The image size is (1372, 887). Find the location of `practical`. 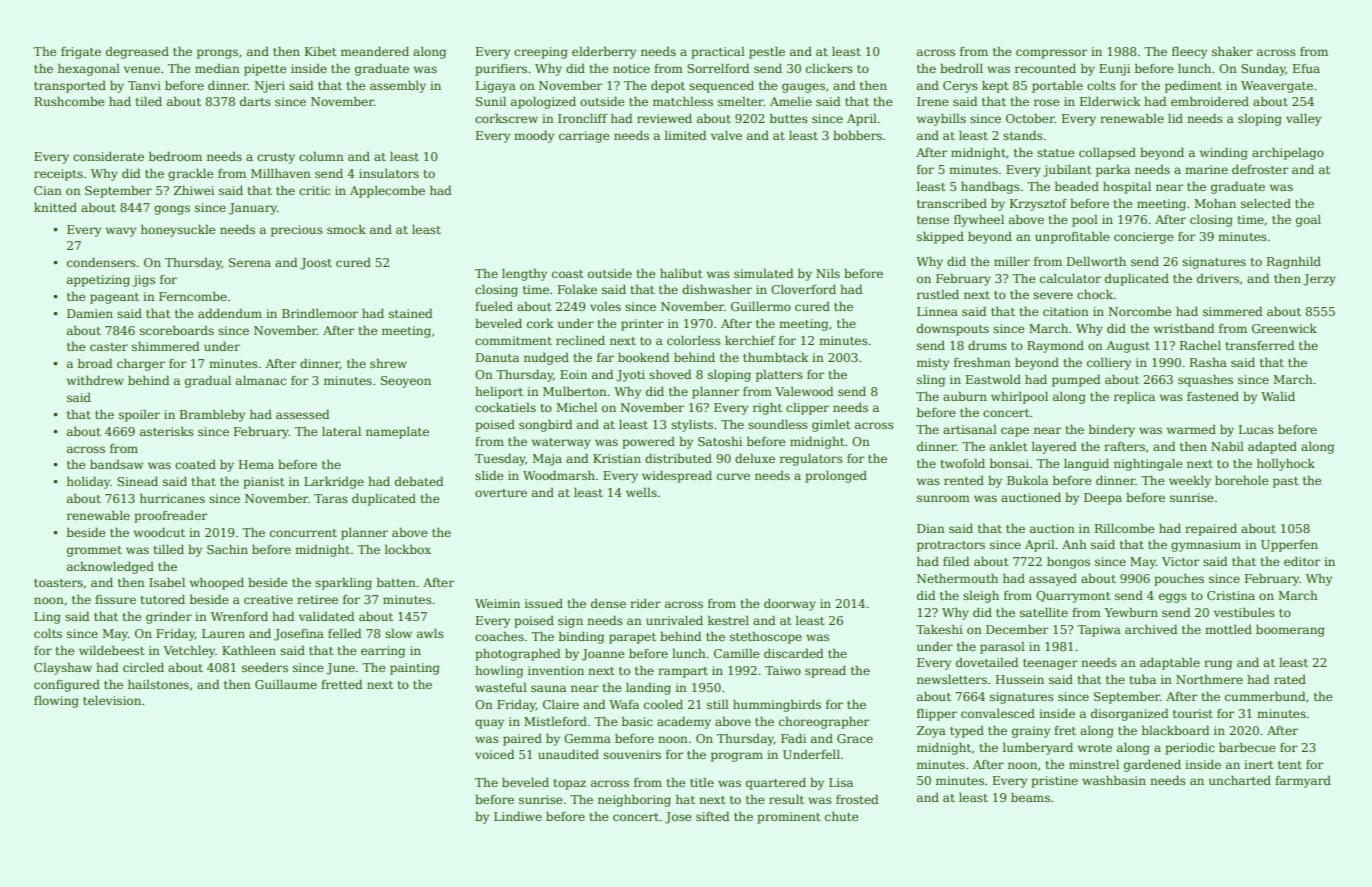

practical is located at coordinates (718, 52).
